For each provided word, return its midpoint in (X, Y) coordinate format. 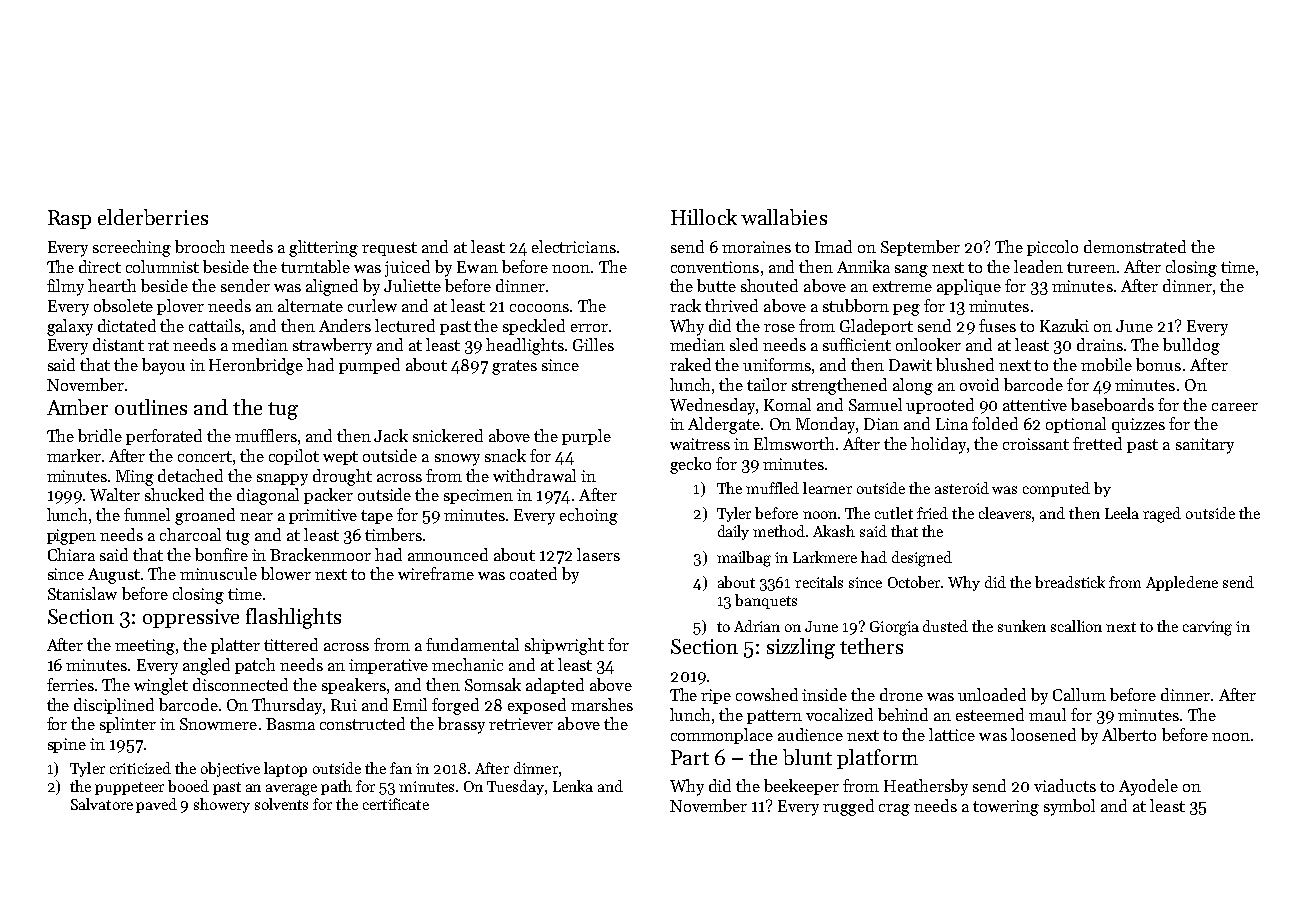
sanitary (1205, 446)
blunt (807, 757)
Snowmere (218, 724)
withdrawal (534, 475)
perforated (164, 437)
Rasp (69, 219)
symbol (1069, 807)
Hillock (704, 217)
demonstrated (1135, 246)
